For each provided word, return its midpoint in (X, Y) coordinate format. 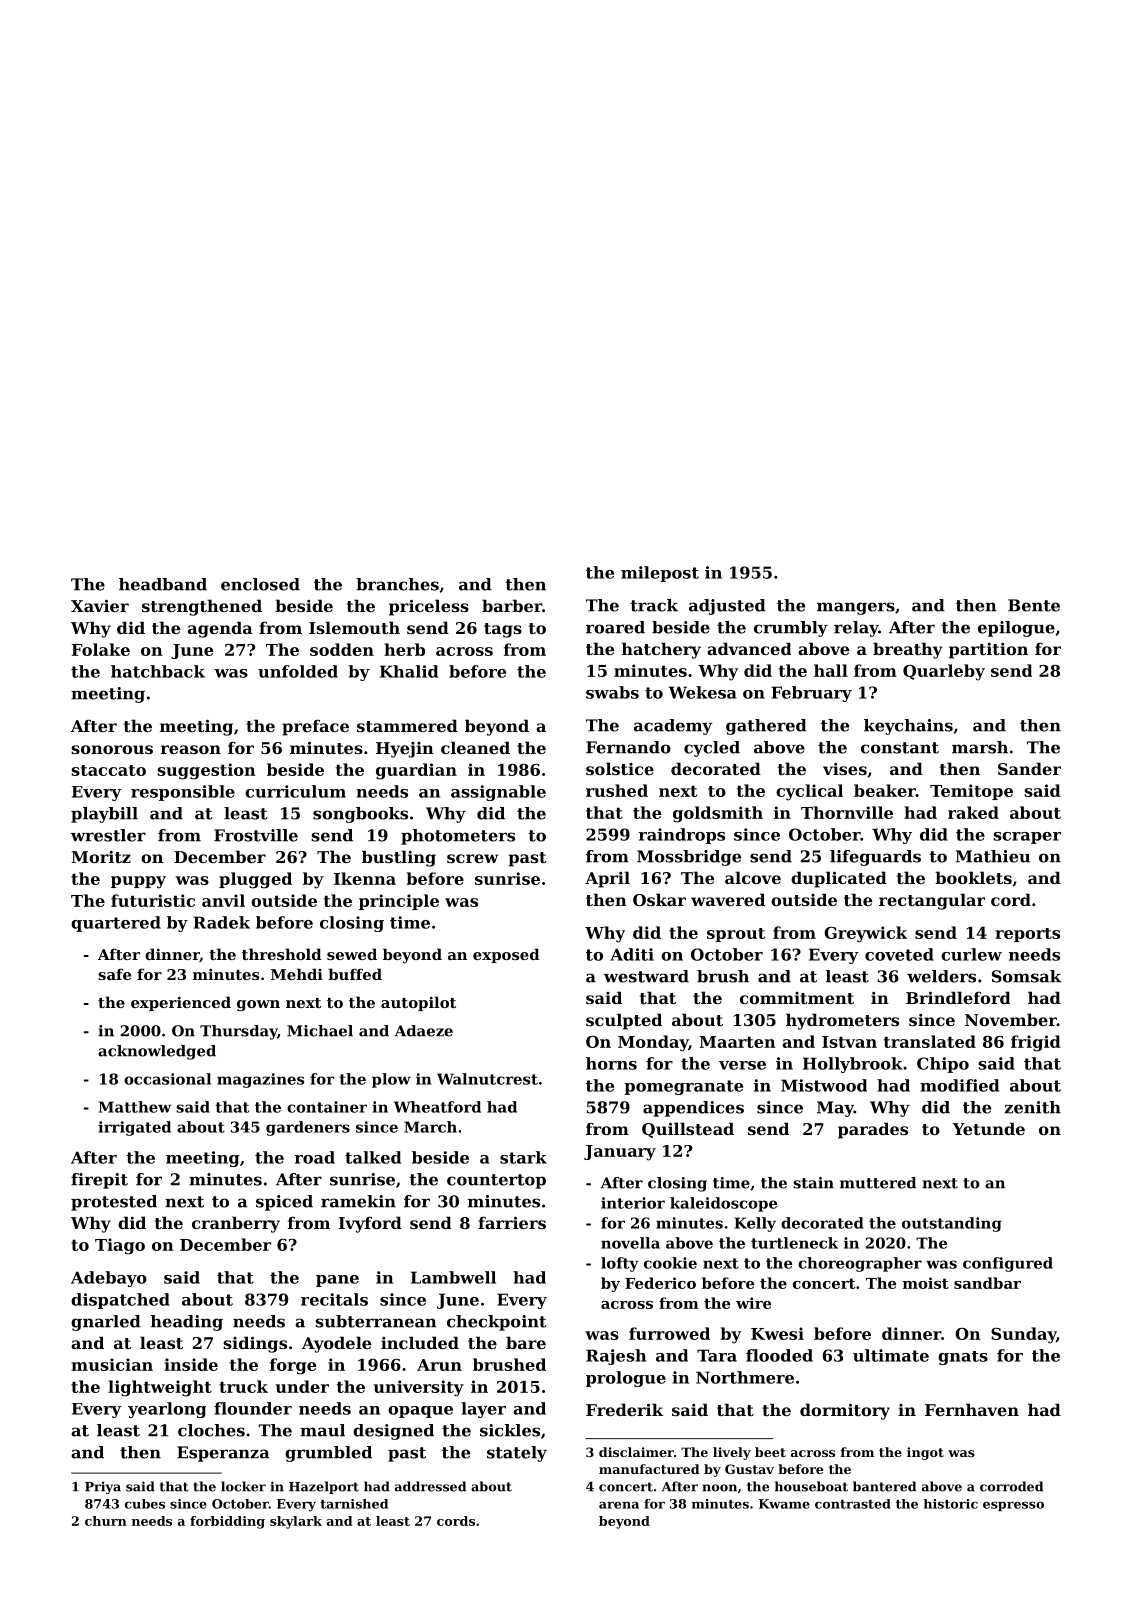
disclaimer (636, 1452)
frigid (1036, 1043)
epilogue (1016, 629)
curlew (971, 954)
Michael (320, 1031)
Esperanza (223, 1454)
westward (646, 976)
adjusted (727, 607)
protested (114, 1203)
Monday (653, 1043)
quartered (116, 924)
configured (1008, 1264)
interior (633, 1203)
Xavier (100, 606)
